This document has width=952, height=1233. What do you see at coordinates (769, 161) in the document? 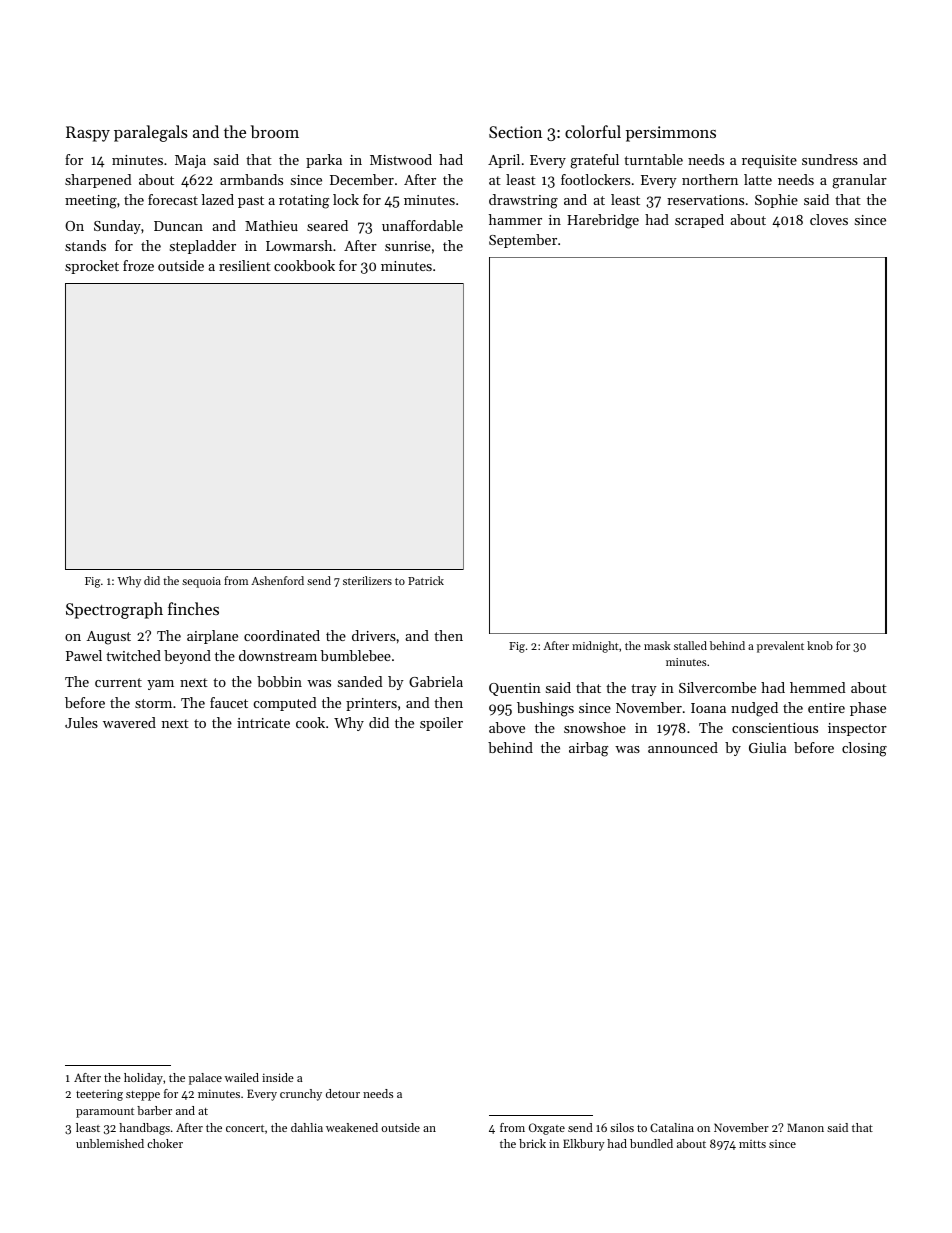
I see `requisite` at bounding box center [769, 161].
